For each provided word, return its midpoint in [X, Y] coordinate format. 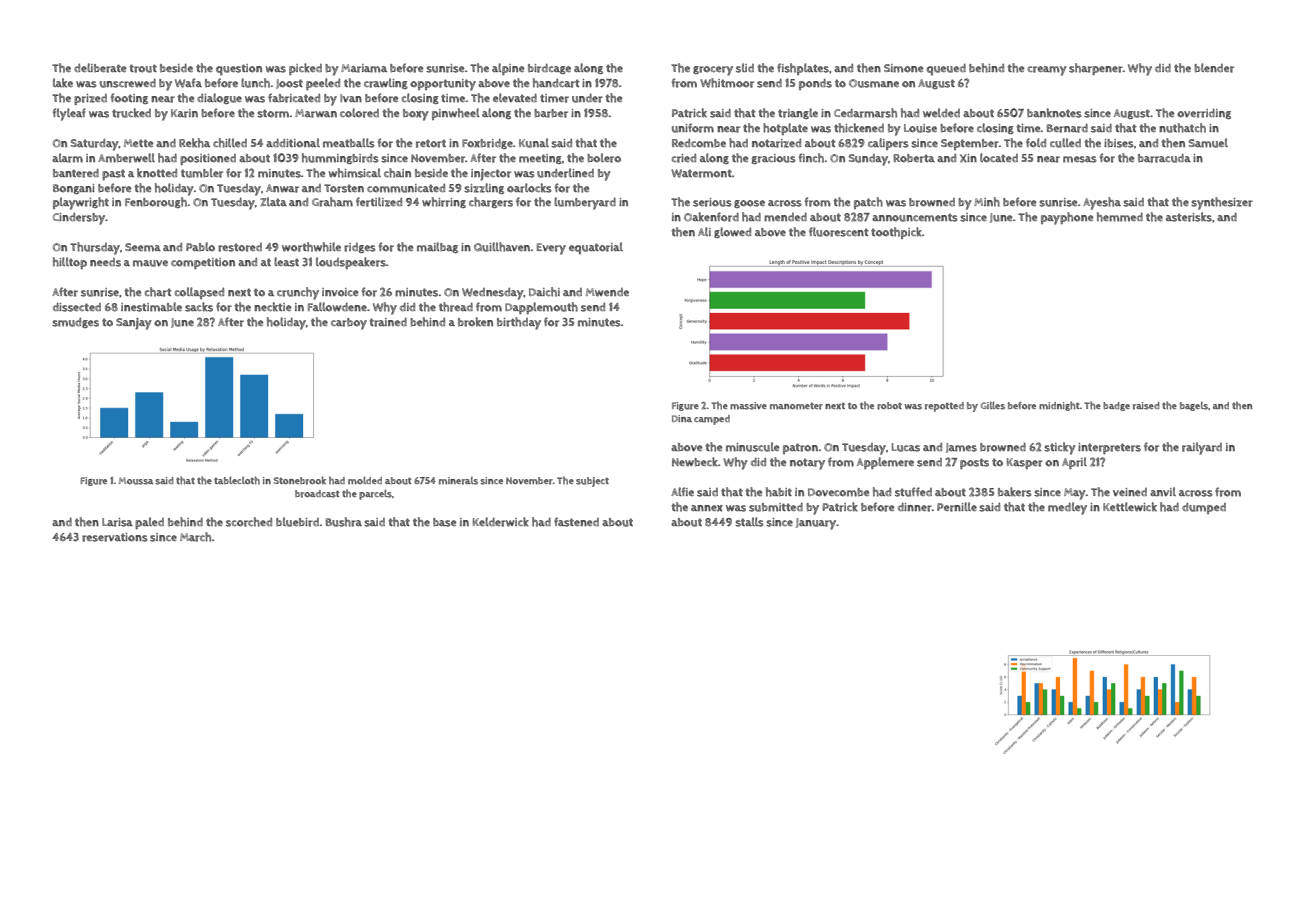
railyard [1202, 448]
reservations [115, 537]
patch [868, 203]
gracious [773, 159]
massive [748, 406]
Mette [138, 143]
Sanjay [134, 324]
